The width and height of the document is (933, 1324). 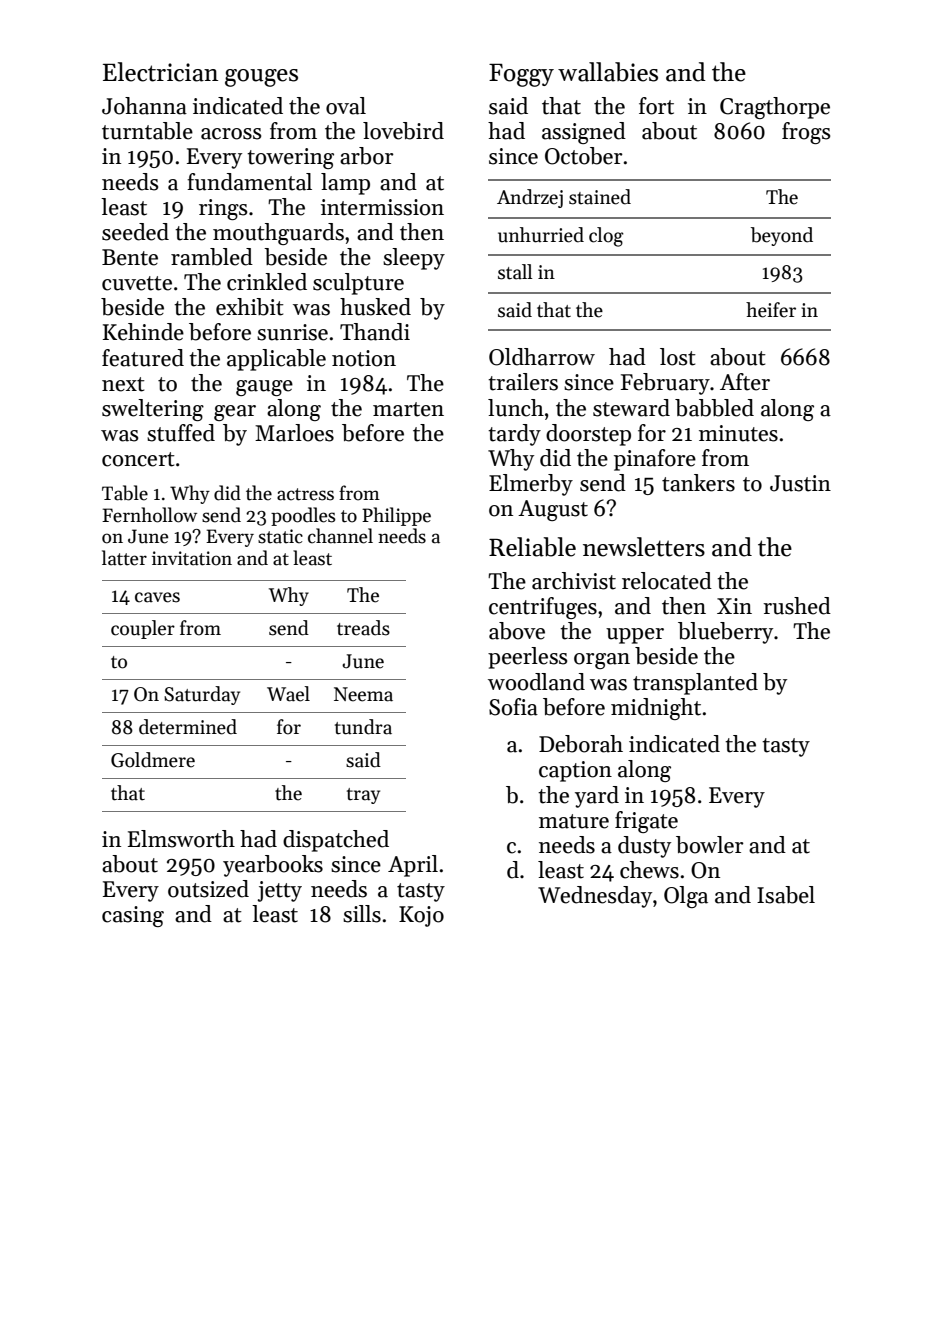 I want to click on lovebird, so click(x=403, y=131).
